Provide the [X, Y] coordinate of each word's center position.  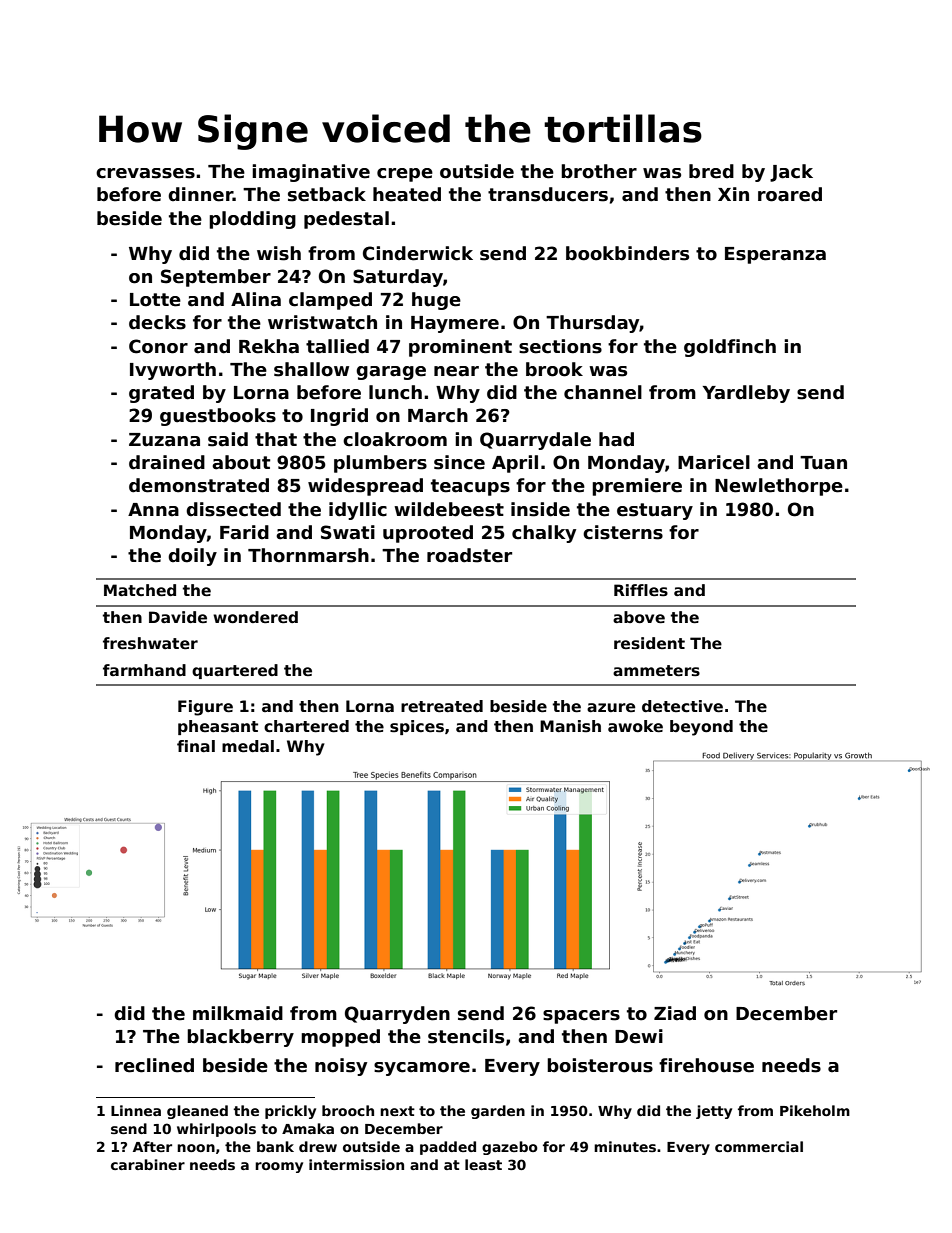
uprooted [428, 534]
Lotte [155, 300]
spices [417, 727]
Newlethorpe [779, 487]
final [196, 746]
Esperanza [775, 255]
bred [711, 171]
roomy [279, 1167]
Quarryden [397, 1015]
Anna [153, 510]
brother [599, 171]
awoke [635, 726]
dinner [200, 194]
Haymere [455, 324]
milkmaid [238, 1013]
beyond [701, 728]
